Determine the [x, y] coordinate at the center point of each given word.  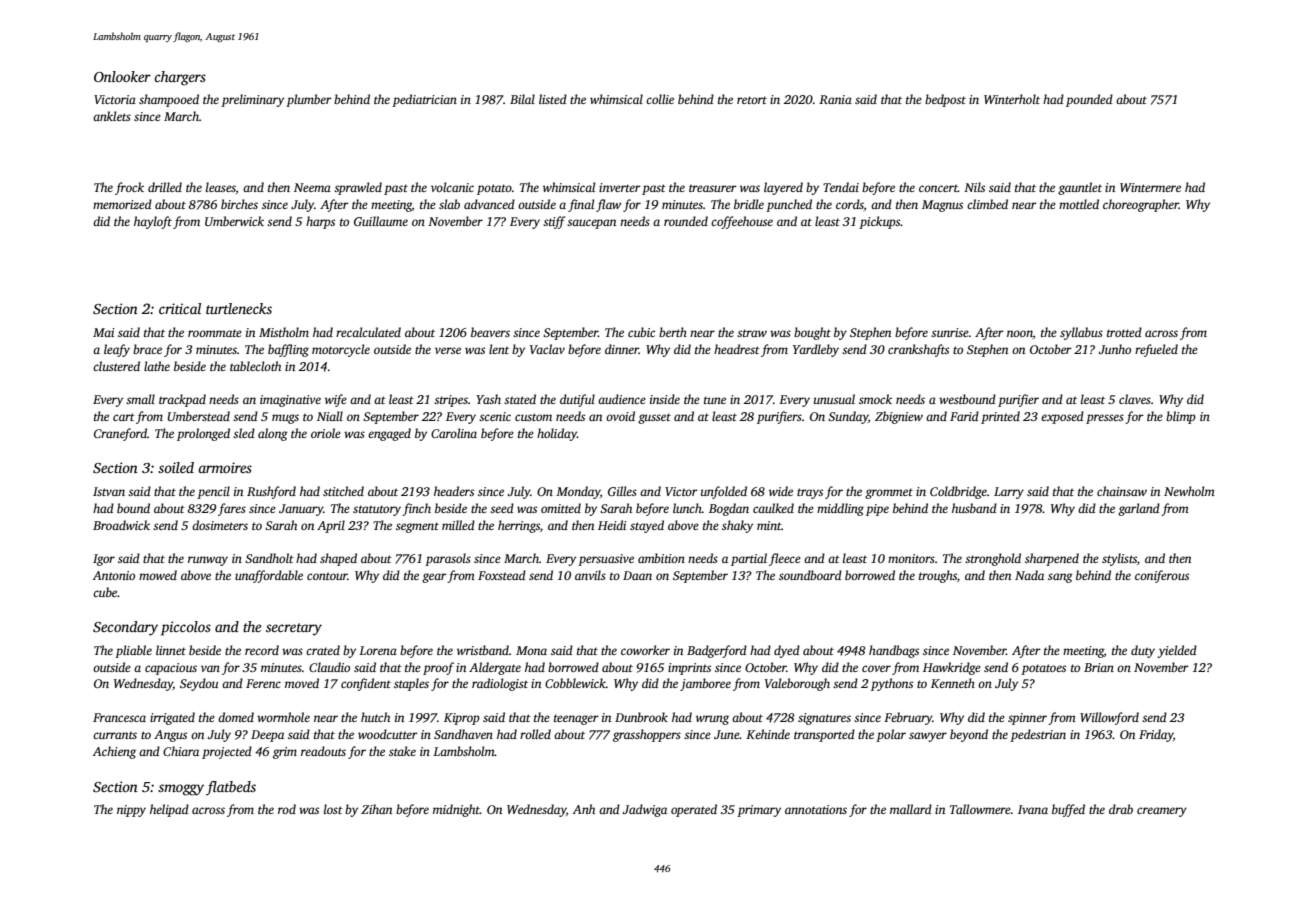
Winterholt [1012, 99]
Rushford [271, 492]
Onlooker [122, 76]
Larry [1009, 493]
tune [715, 400]
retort [752, 100]
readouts [323, 751]
